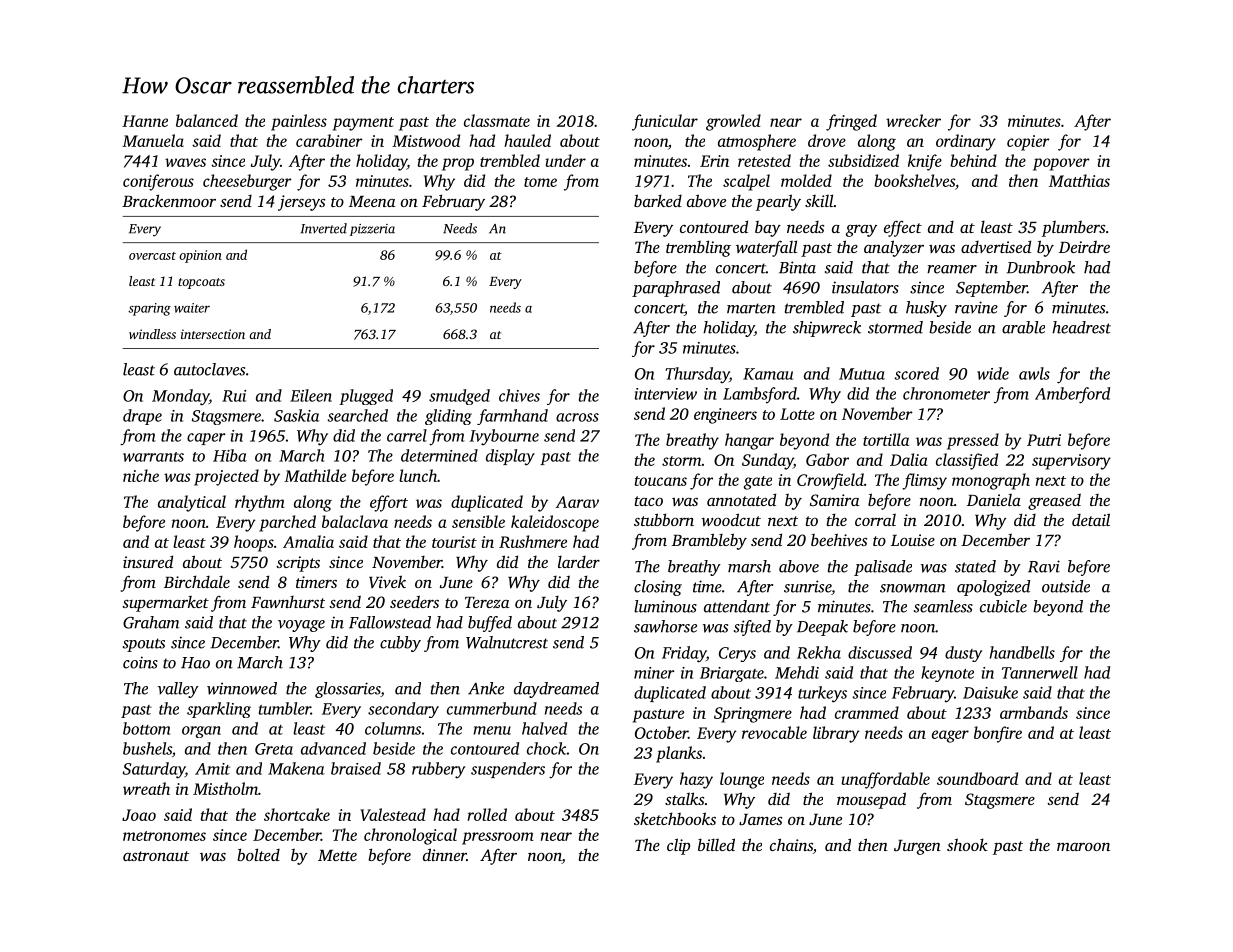 The width and height of the document is (1233, 952). Describe the element at coordinates (156, 856) in the document. I see `astronaut` at that location.
